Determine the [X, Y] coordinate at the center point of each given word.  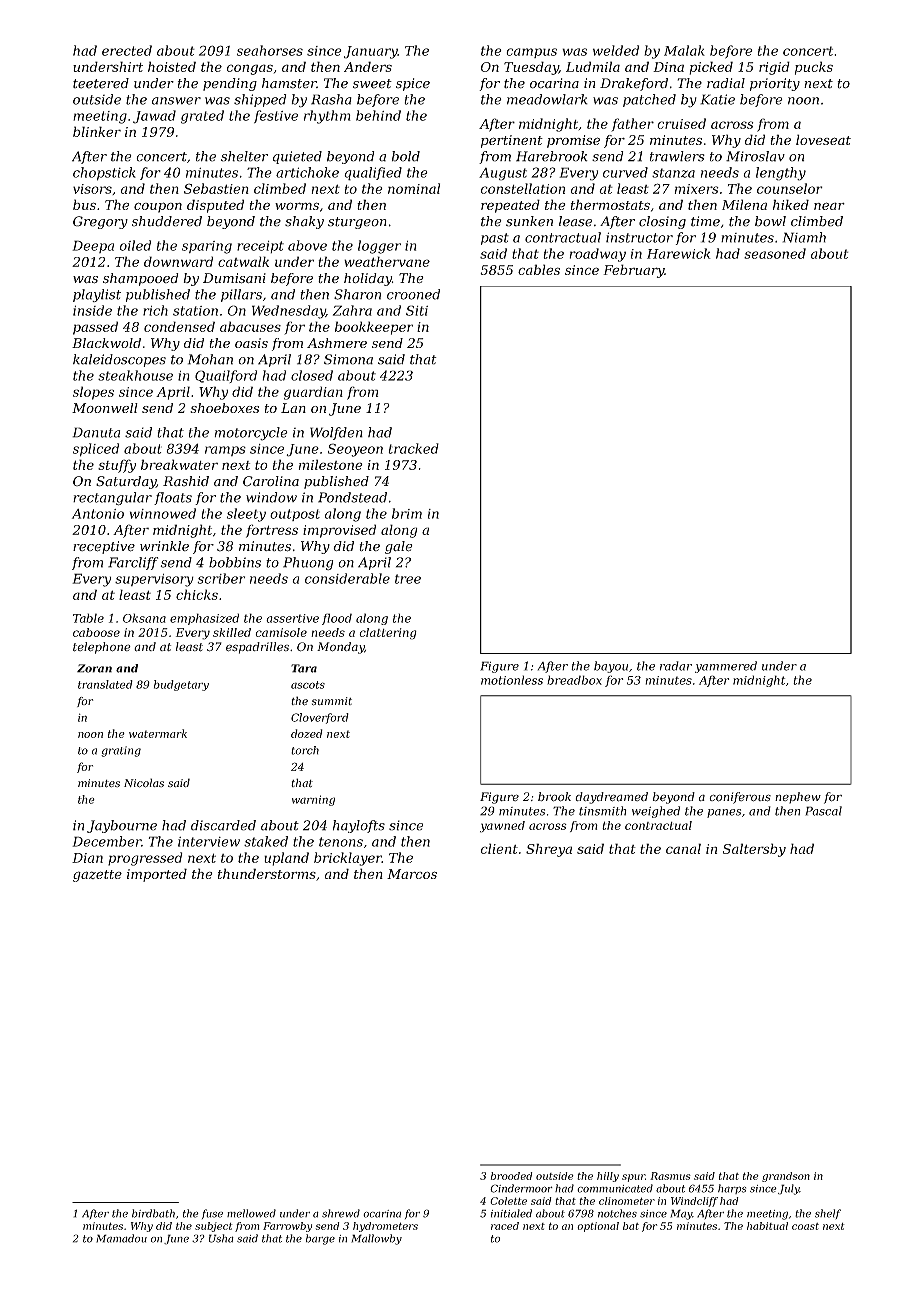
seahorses [270, 50]
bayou [611, 667]
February [633, 271]
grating [121, 751]
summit [332, 701]
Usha [221, 1238]
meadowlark [547, 99]
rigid [774, 68]
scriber [221, 578]
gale [399, 547]
